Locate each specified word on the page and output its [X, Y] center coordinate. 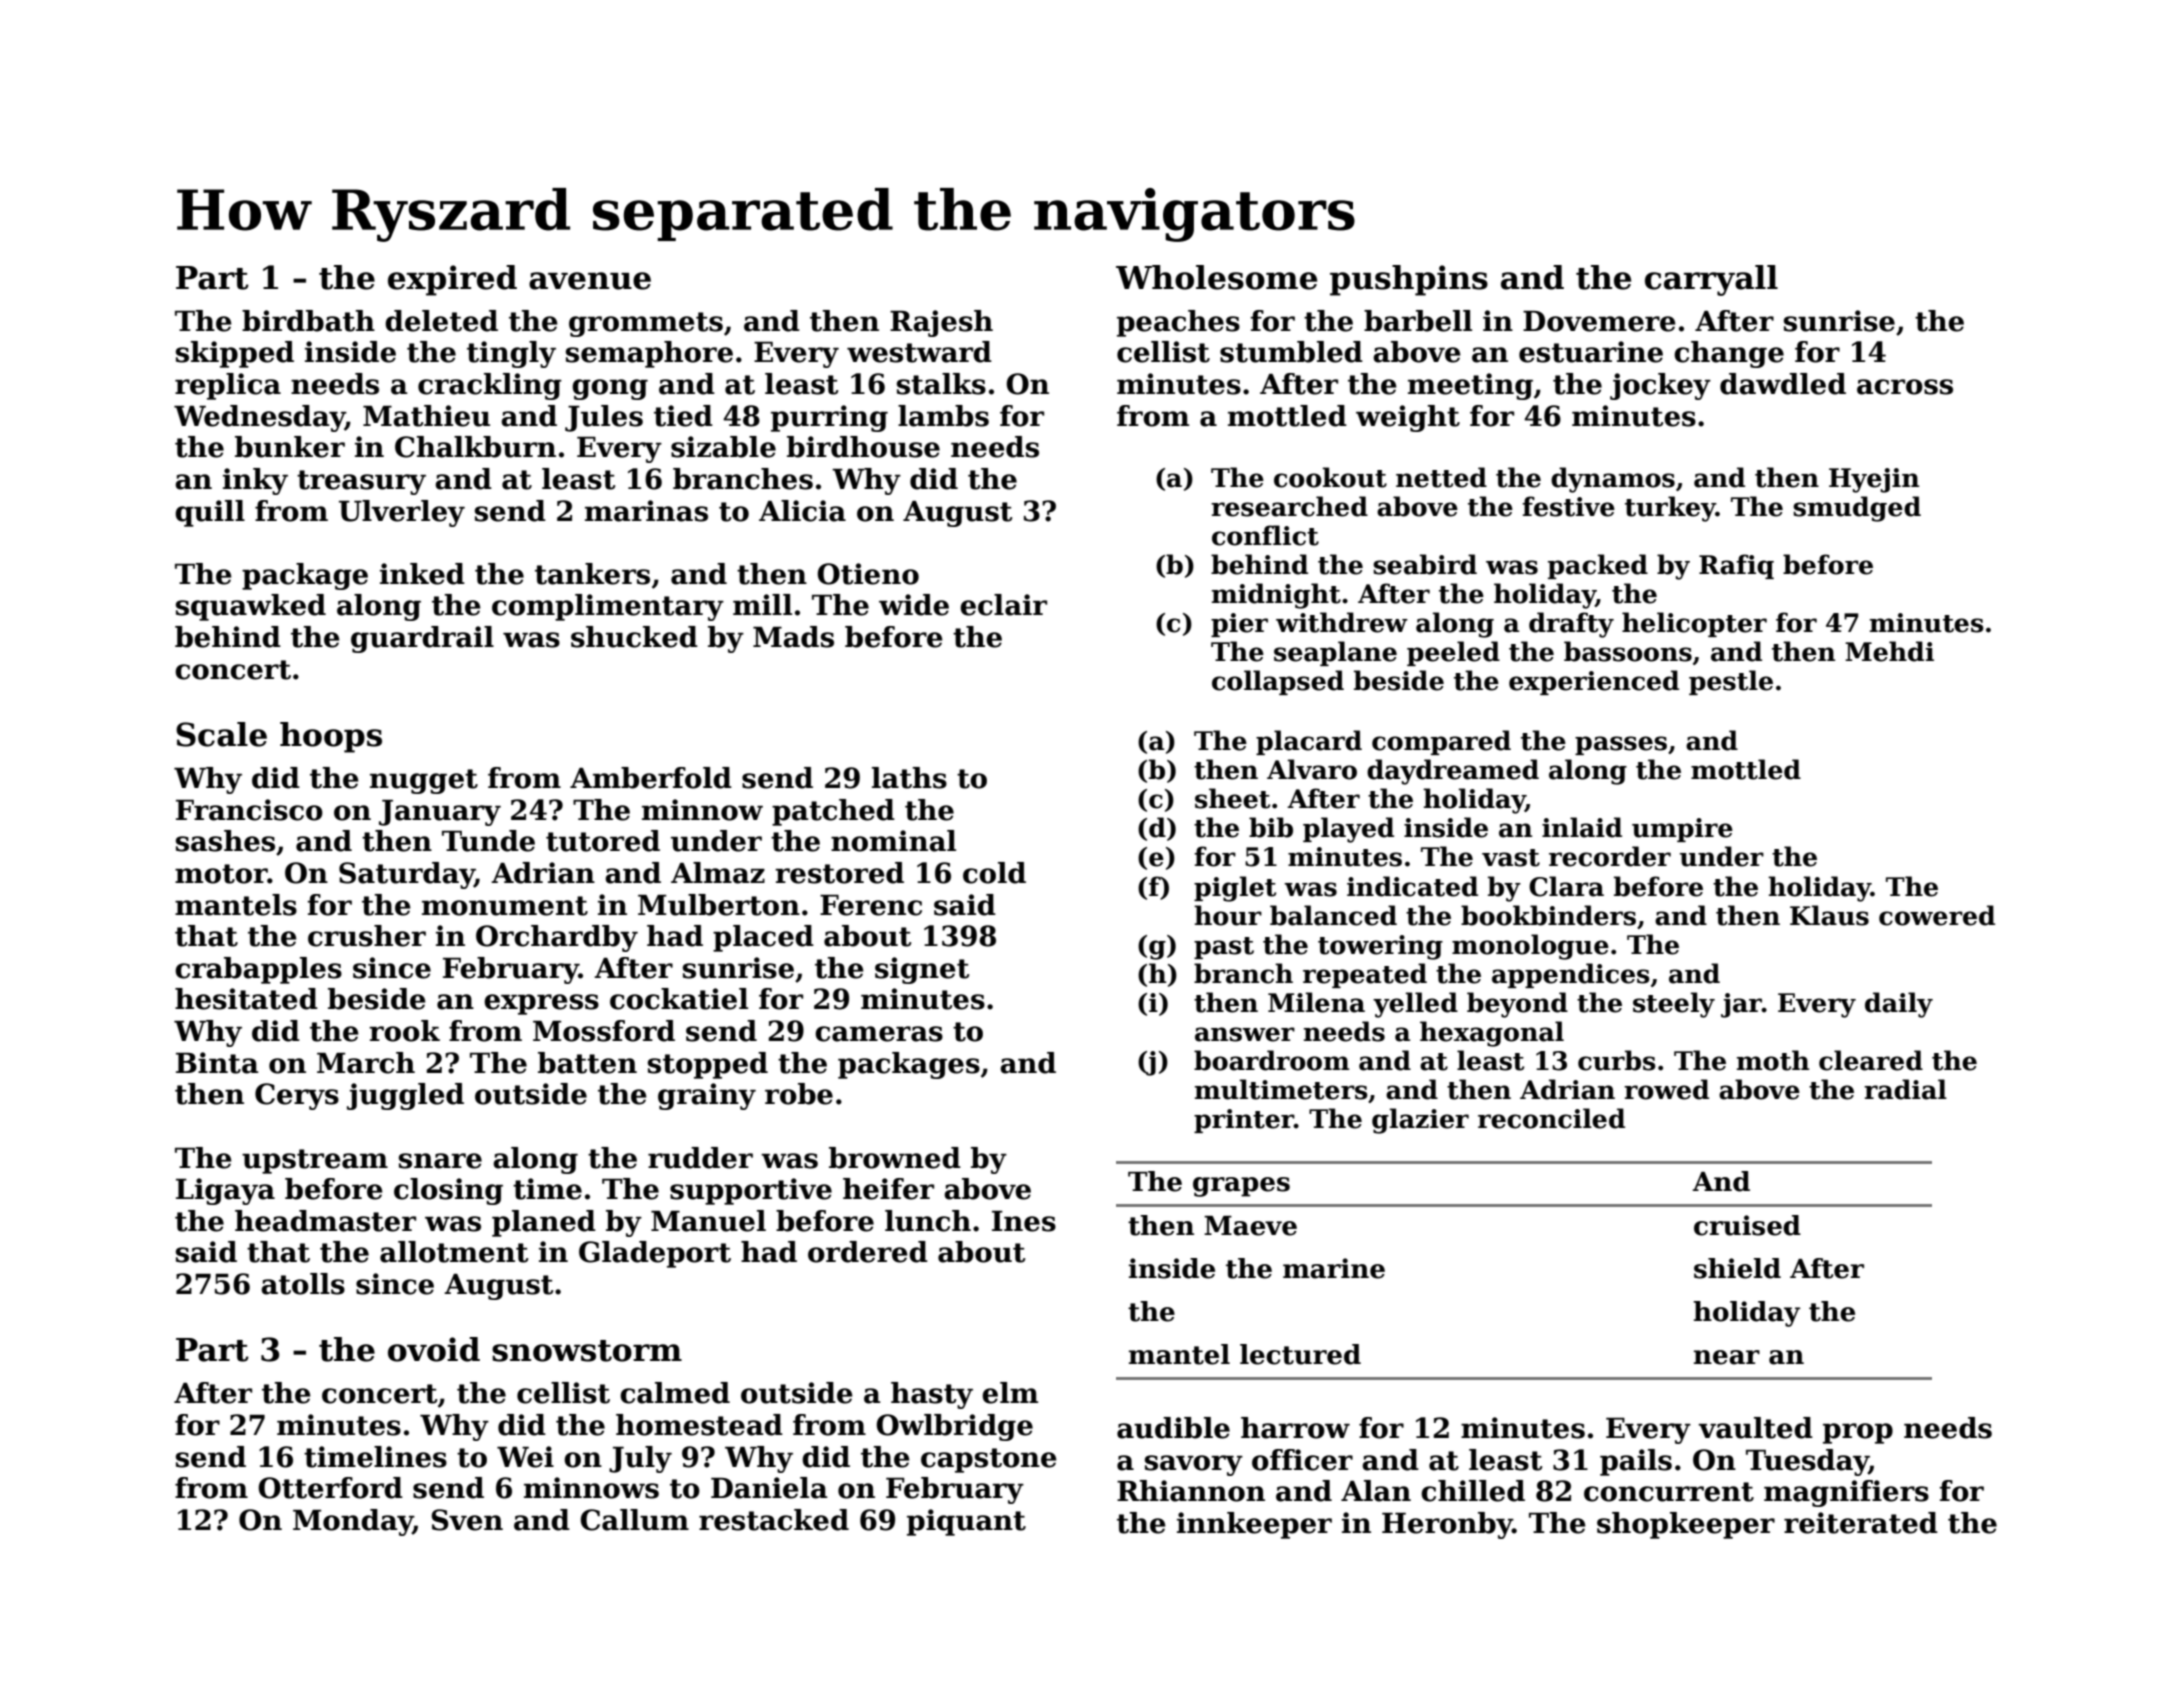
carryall [1711, 280]
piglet [1235, 889]
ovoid [434, 1349]
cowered [1937, 915]
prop [1858, 1433]
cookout [1330, 477]
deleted [441, 321]
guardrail [422, 639]
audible [1173, 1428]
